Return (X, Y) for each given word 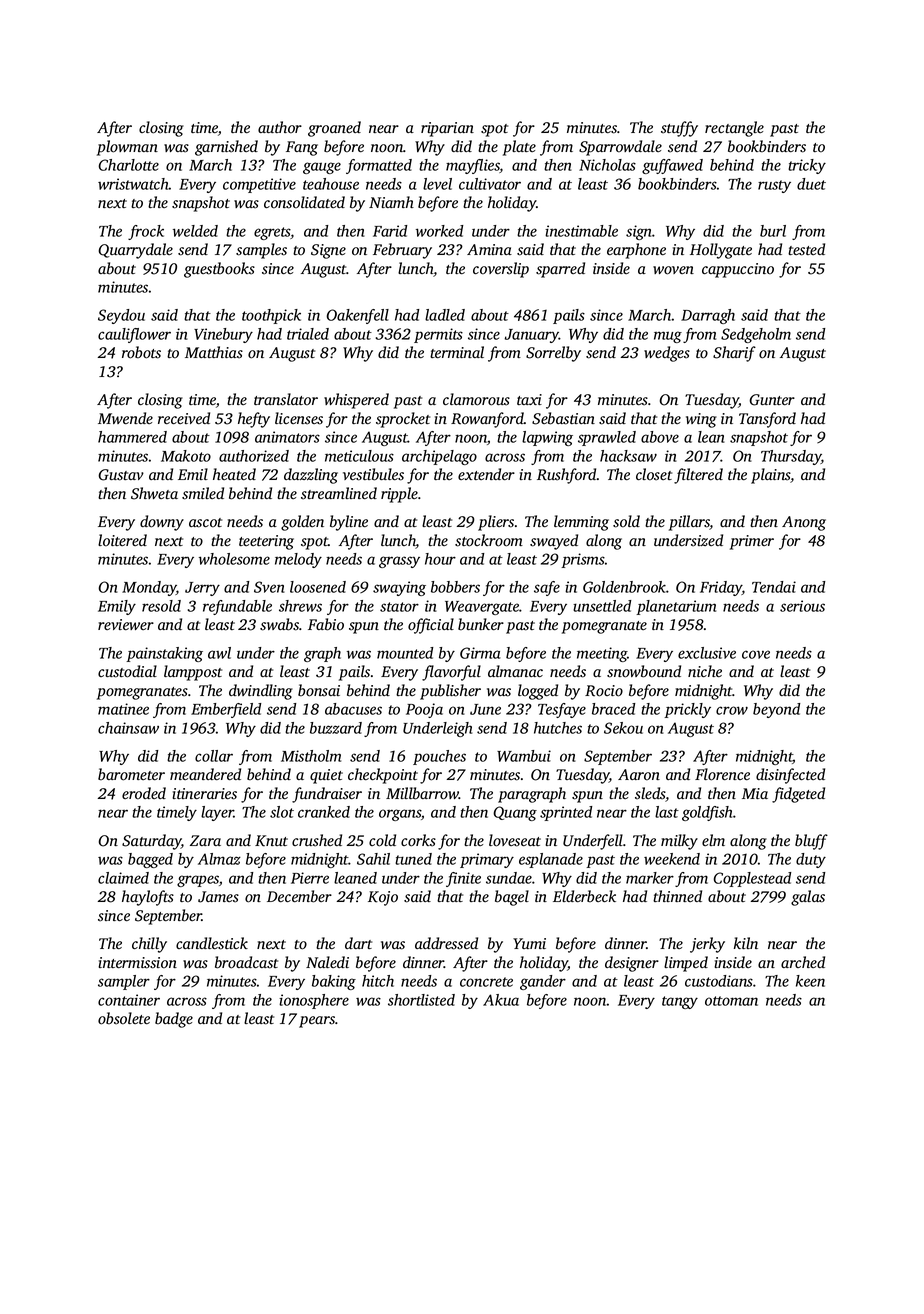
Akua (501, 1000)
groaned (334, 129)
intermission (137, 963)
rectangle (734, 129)
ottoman (731, 1001)
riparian (447, 129)
